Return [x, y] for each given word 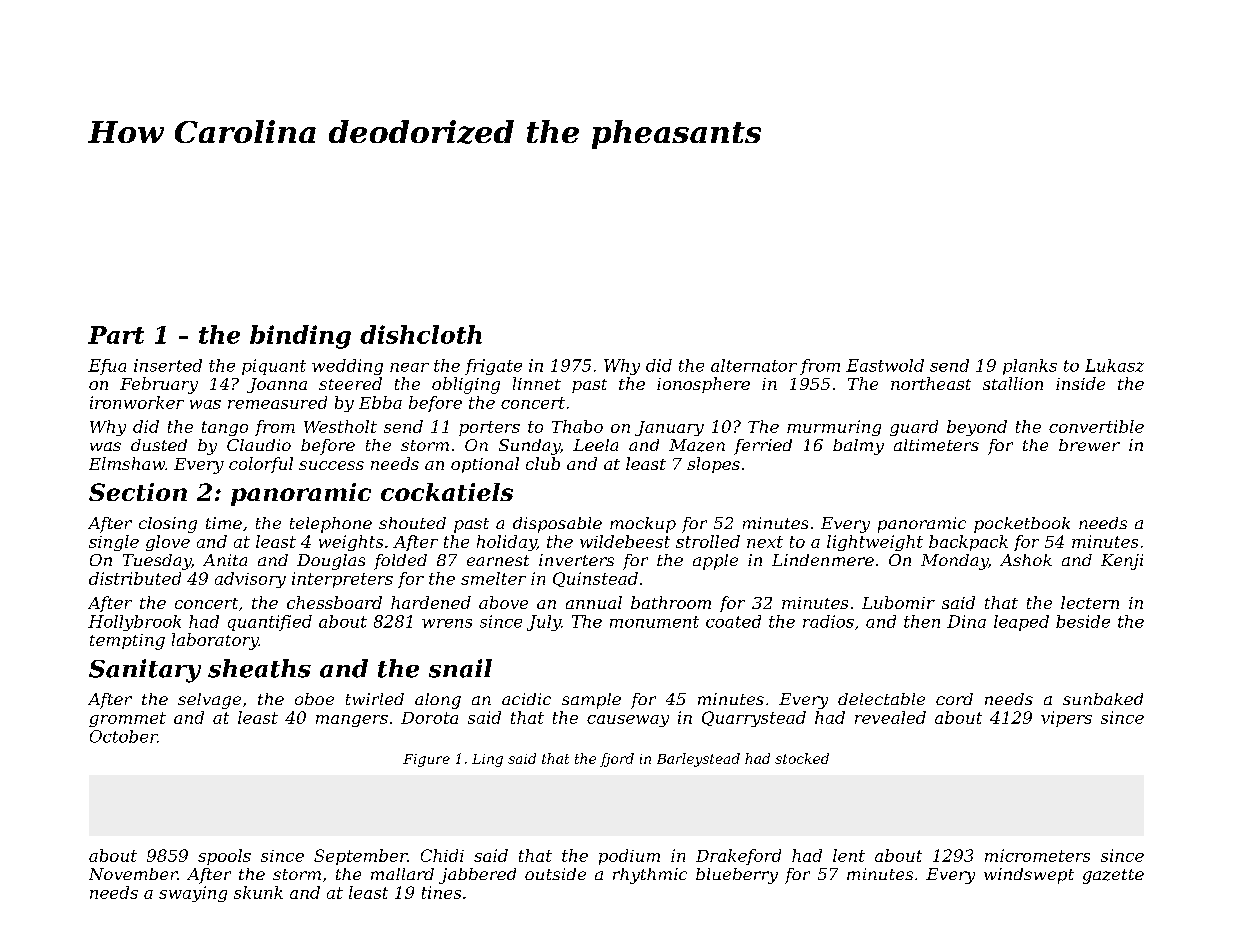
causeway [628, 721]
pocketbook [1022, 525]
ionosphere [703, 385]
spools [224, 857]
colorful [261, 465]
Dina [966, 621]
